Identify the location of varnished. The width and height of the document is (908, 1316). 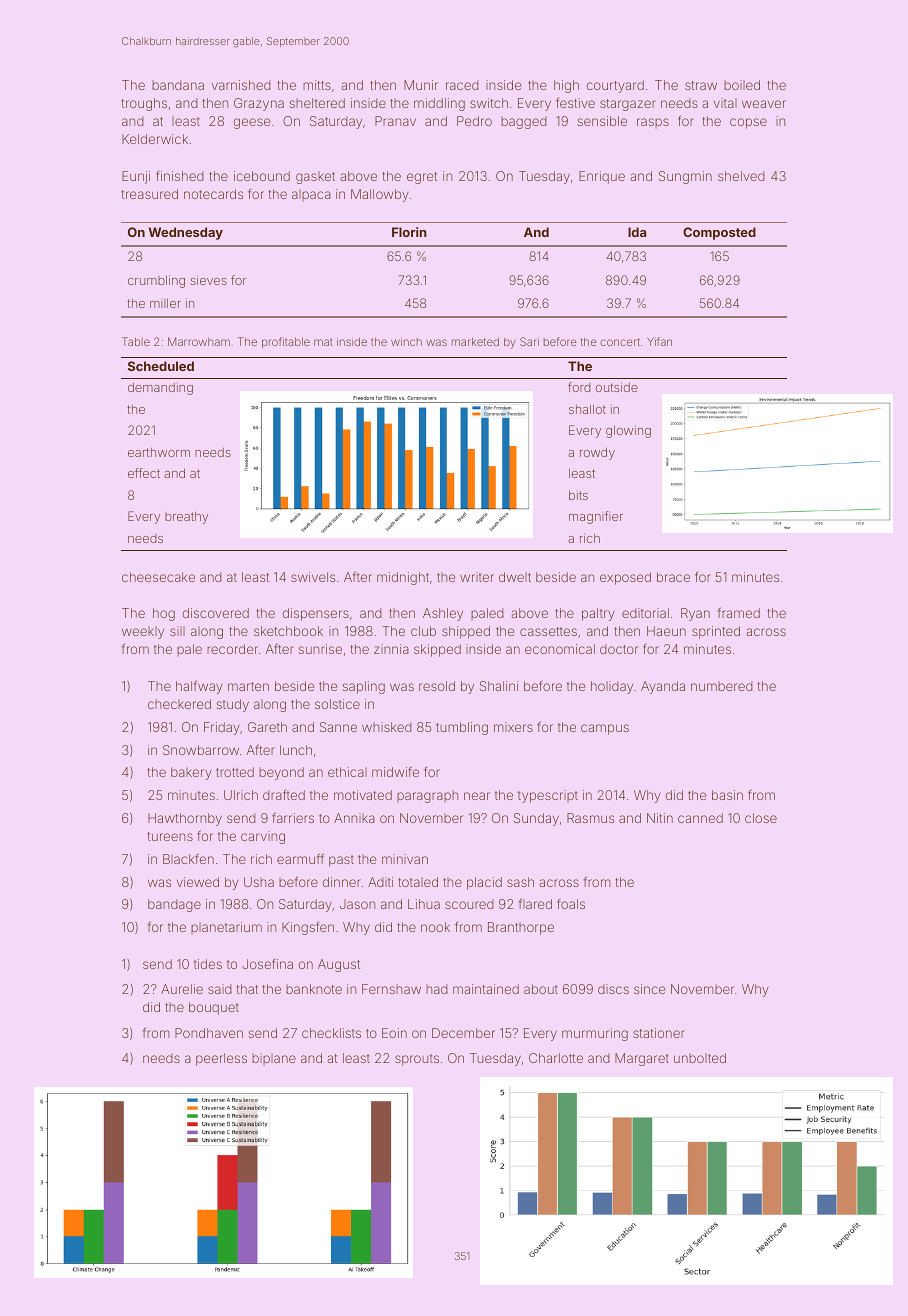
(241, 85).
